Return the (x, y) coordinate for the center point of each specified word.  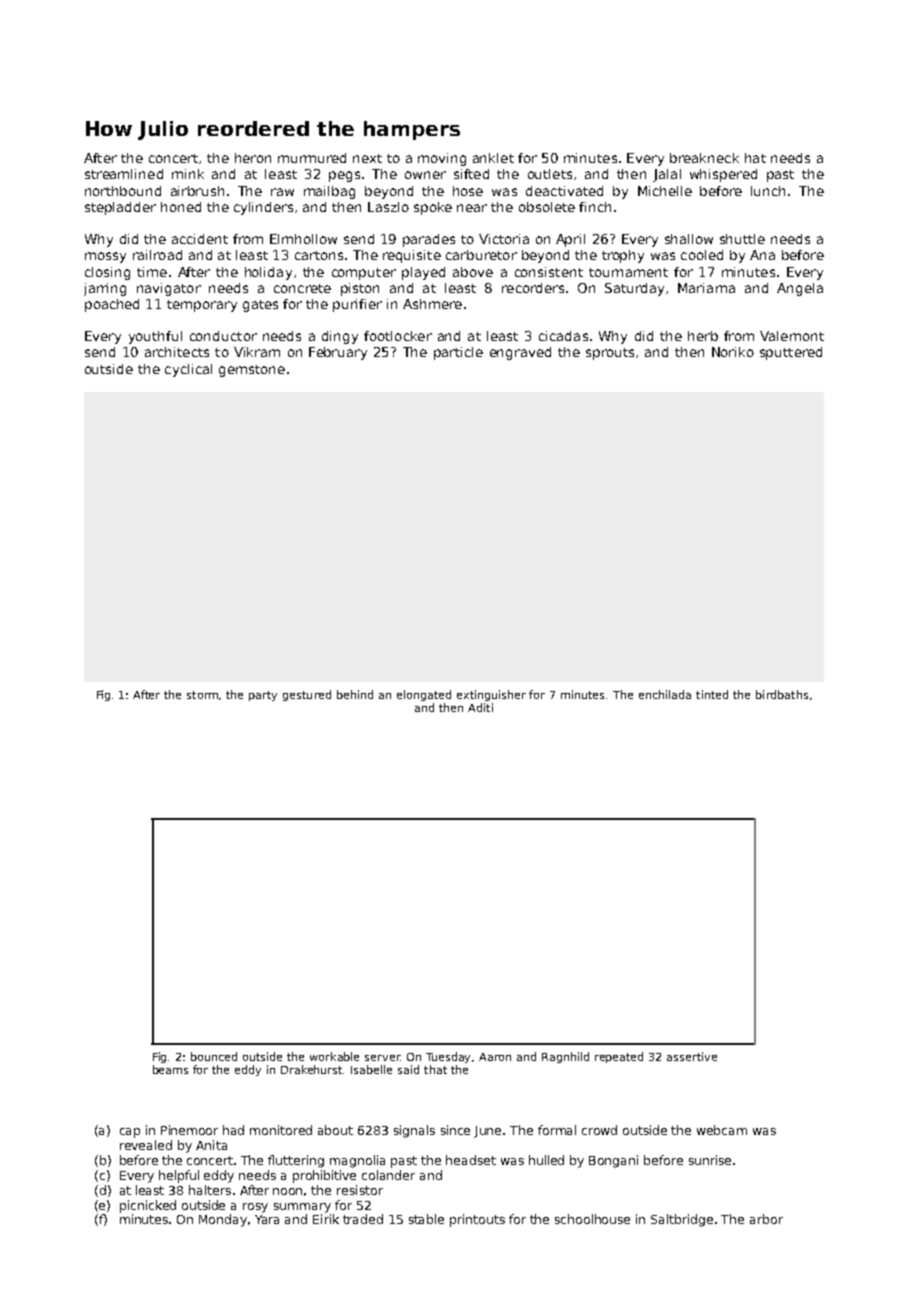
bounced (214, 1056)
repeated (619, 1057)
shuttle (742, 239)
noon (287, 1191)
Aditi (480, 707)
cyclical (188, 370)
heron (253, 158)
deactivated (564, 191)
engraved (520, 353)
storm (202, 695)
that (435, 1069)
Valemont (792, 336)
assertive (692, 1056)
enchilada (665, 694)
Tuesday (448, 1057)
